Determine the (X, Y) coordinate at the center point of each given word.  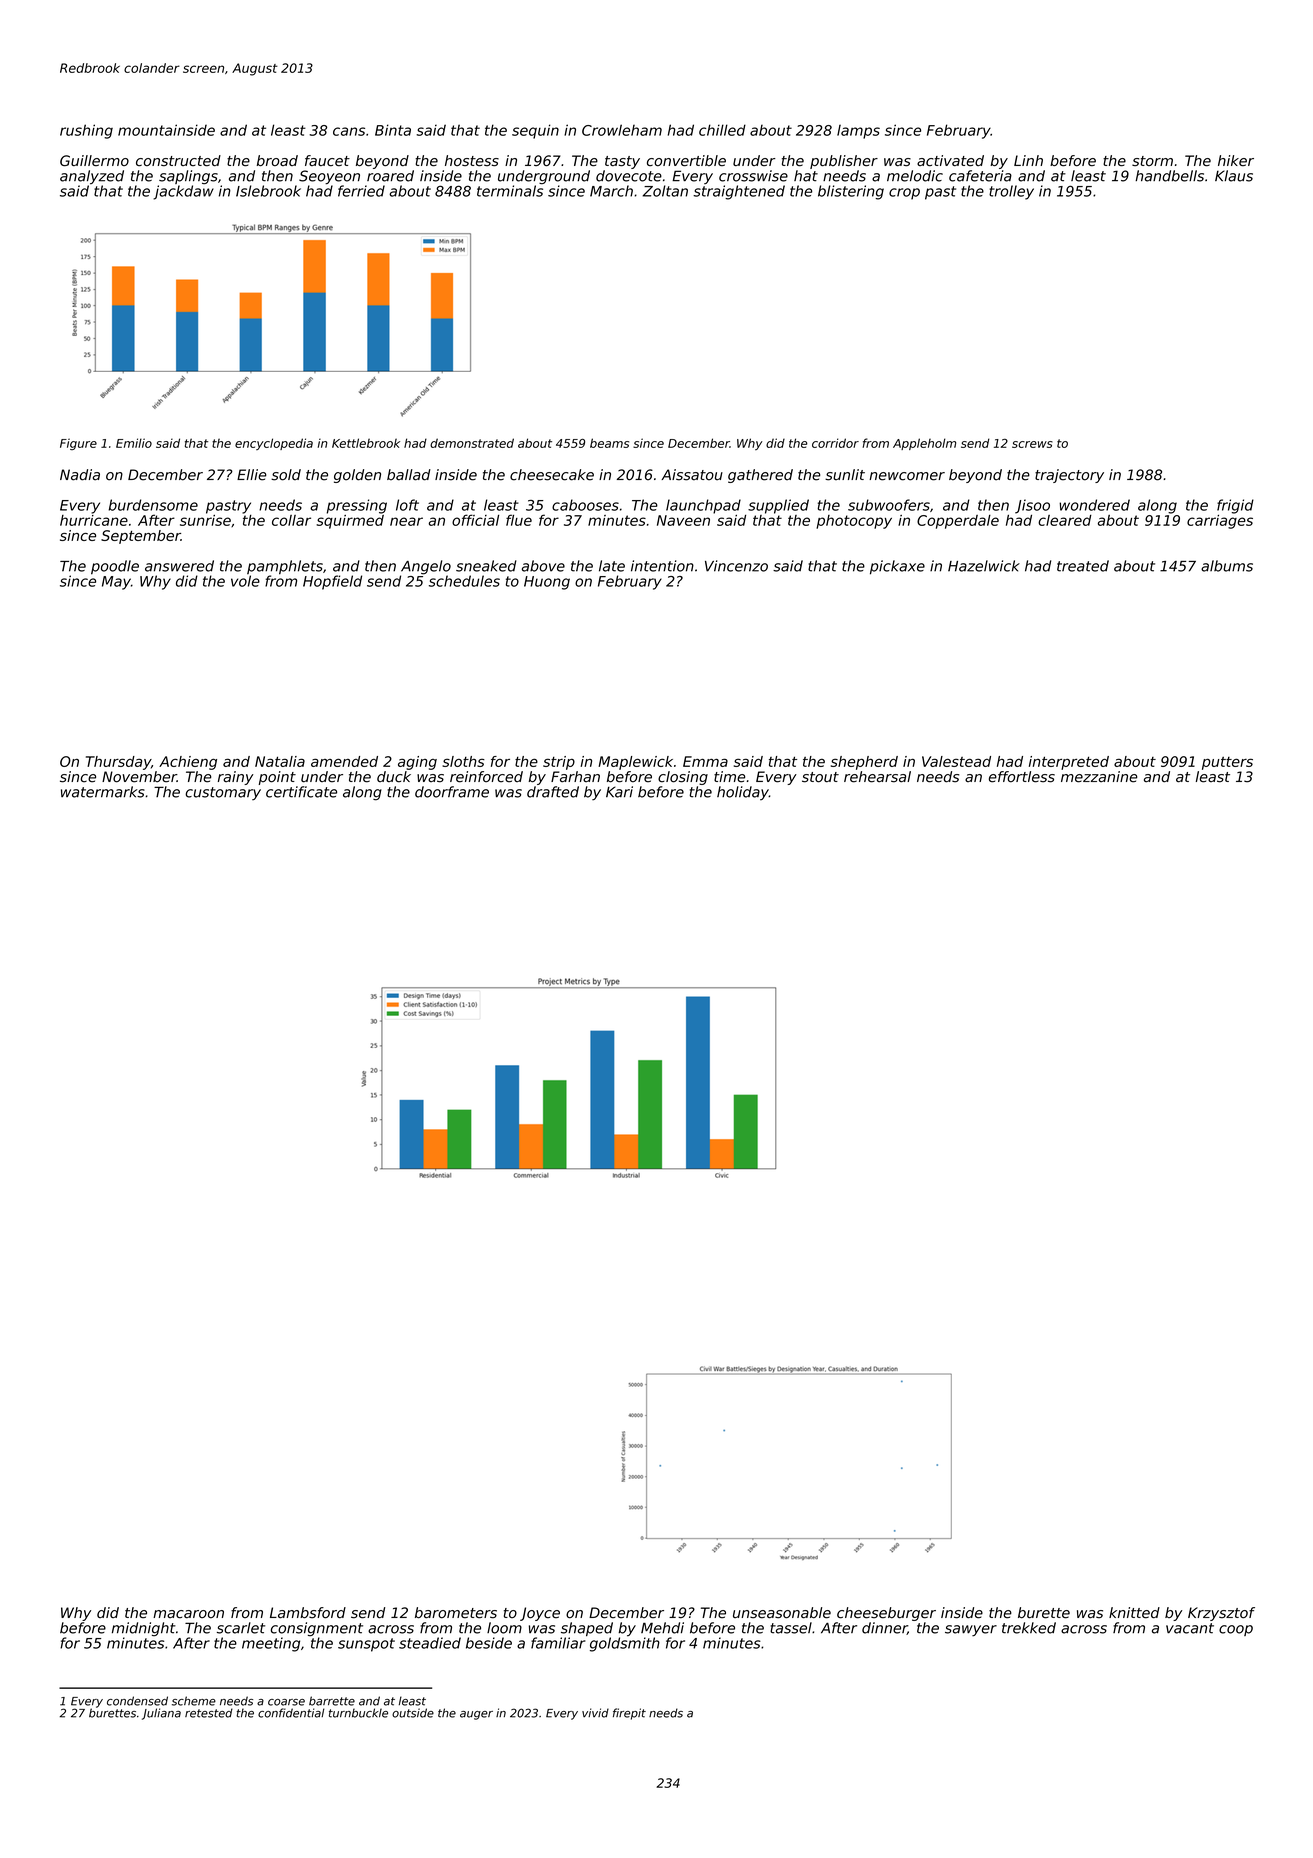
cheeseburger (886, 1614)
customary (223, 793)
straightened (739, 192)
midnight (144, 1629)
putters (1227, 763)
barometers (456, 1613)
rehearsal (877, 777)
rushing (86, 131)
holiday (743, 793)
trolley (1011, 192)
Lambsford (308, 1613)
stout (820, 777)
